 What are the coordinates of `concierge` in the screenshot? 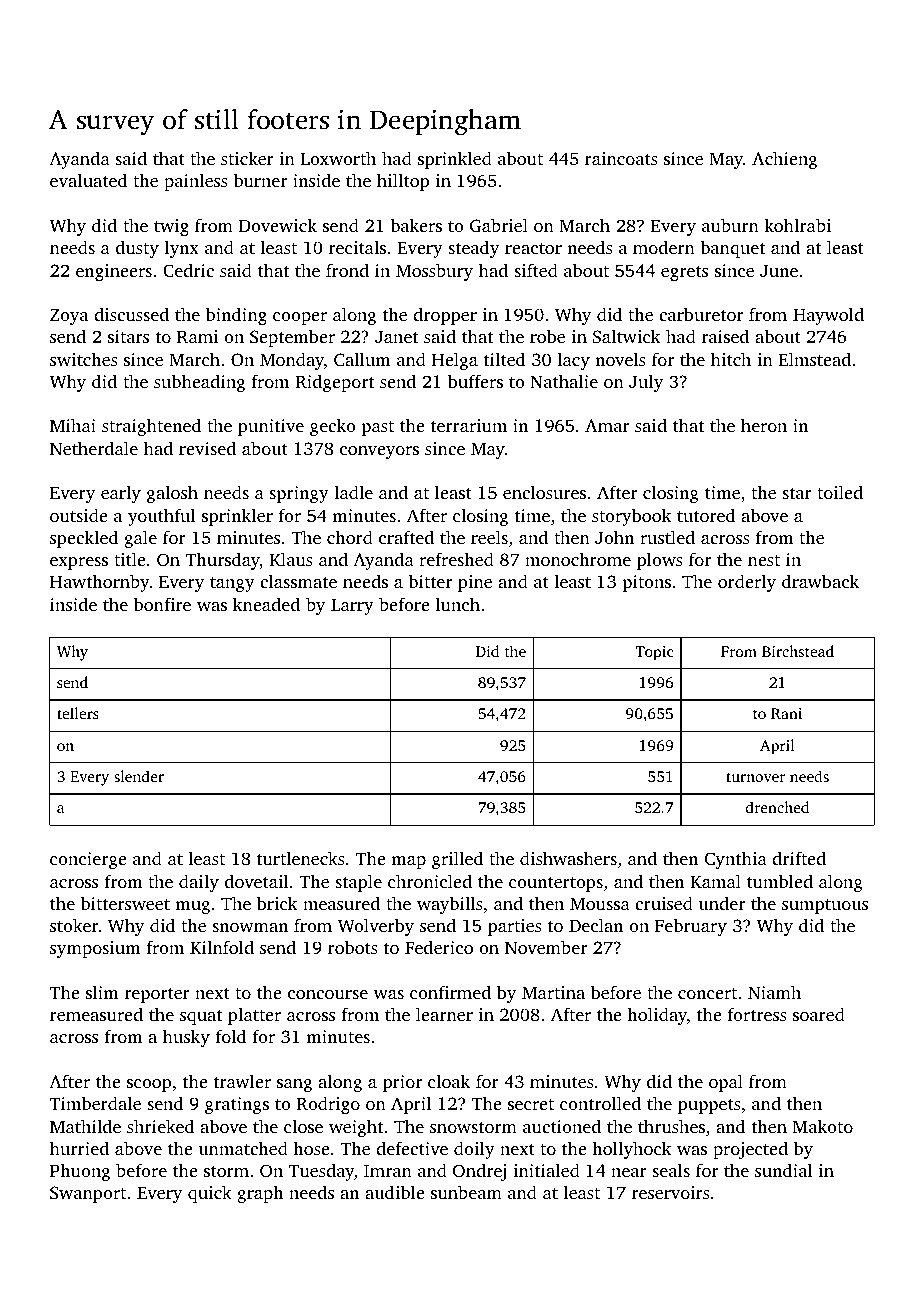 It's located at (88, 860).
